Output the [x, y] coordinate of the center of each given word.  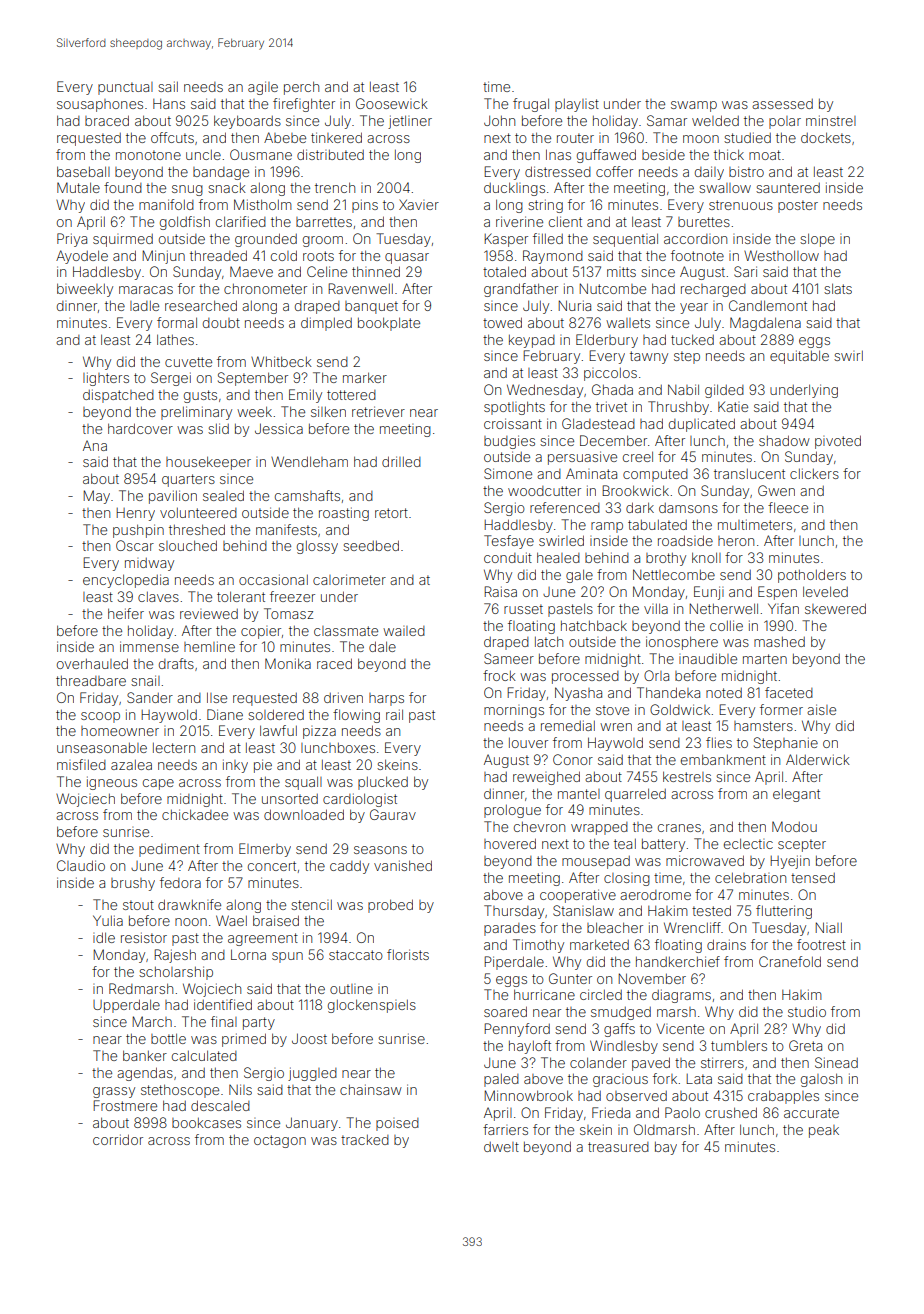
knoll [706, 557]
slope [817, 240]
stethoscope [180, 1091]
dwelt [501, 1147]
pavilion [173, 497]
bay [666, 1148]
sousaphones [100, 105]
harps [386, 699]
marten [765, 659]
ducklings [514, 189]
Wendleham [309, 461]
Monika [288, 663]
